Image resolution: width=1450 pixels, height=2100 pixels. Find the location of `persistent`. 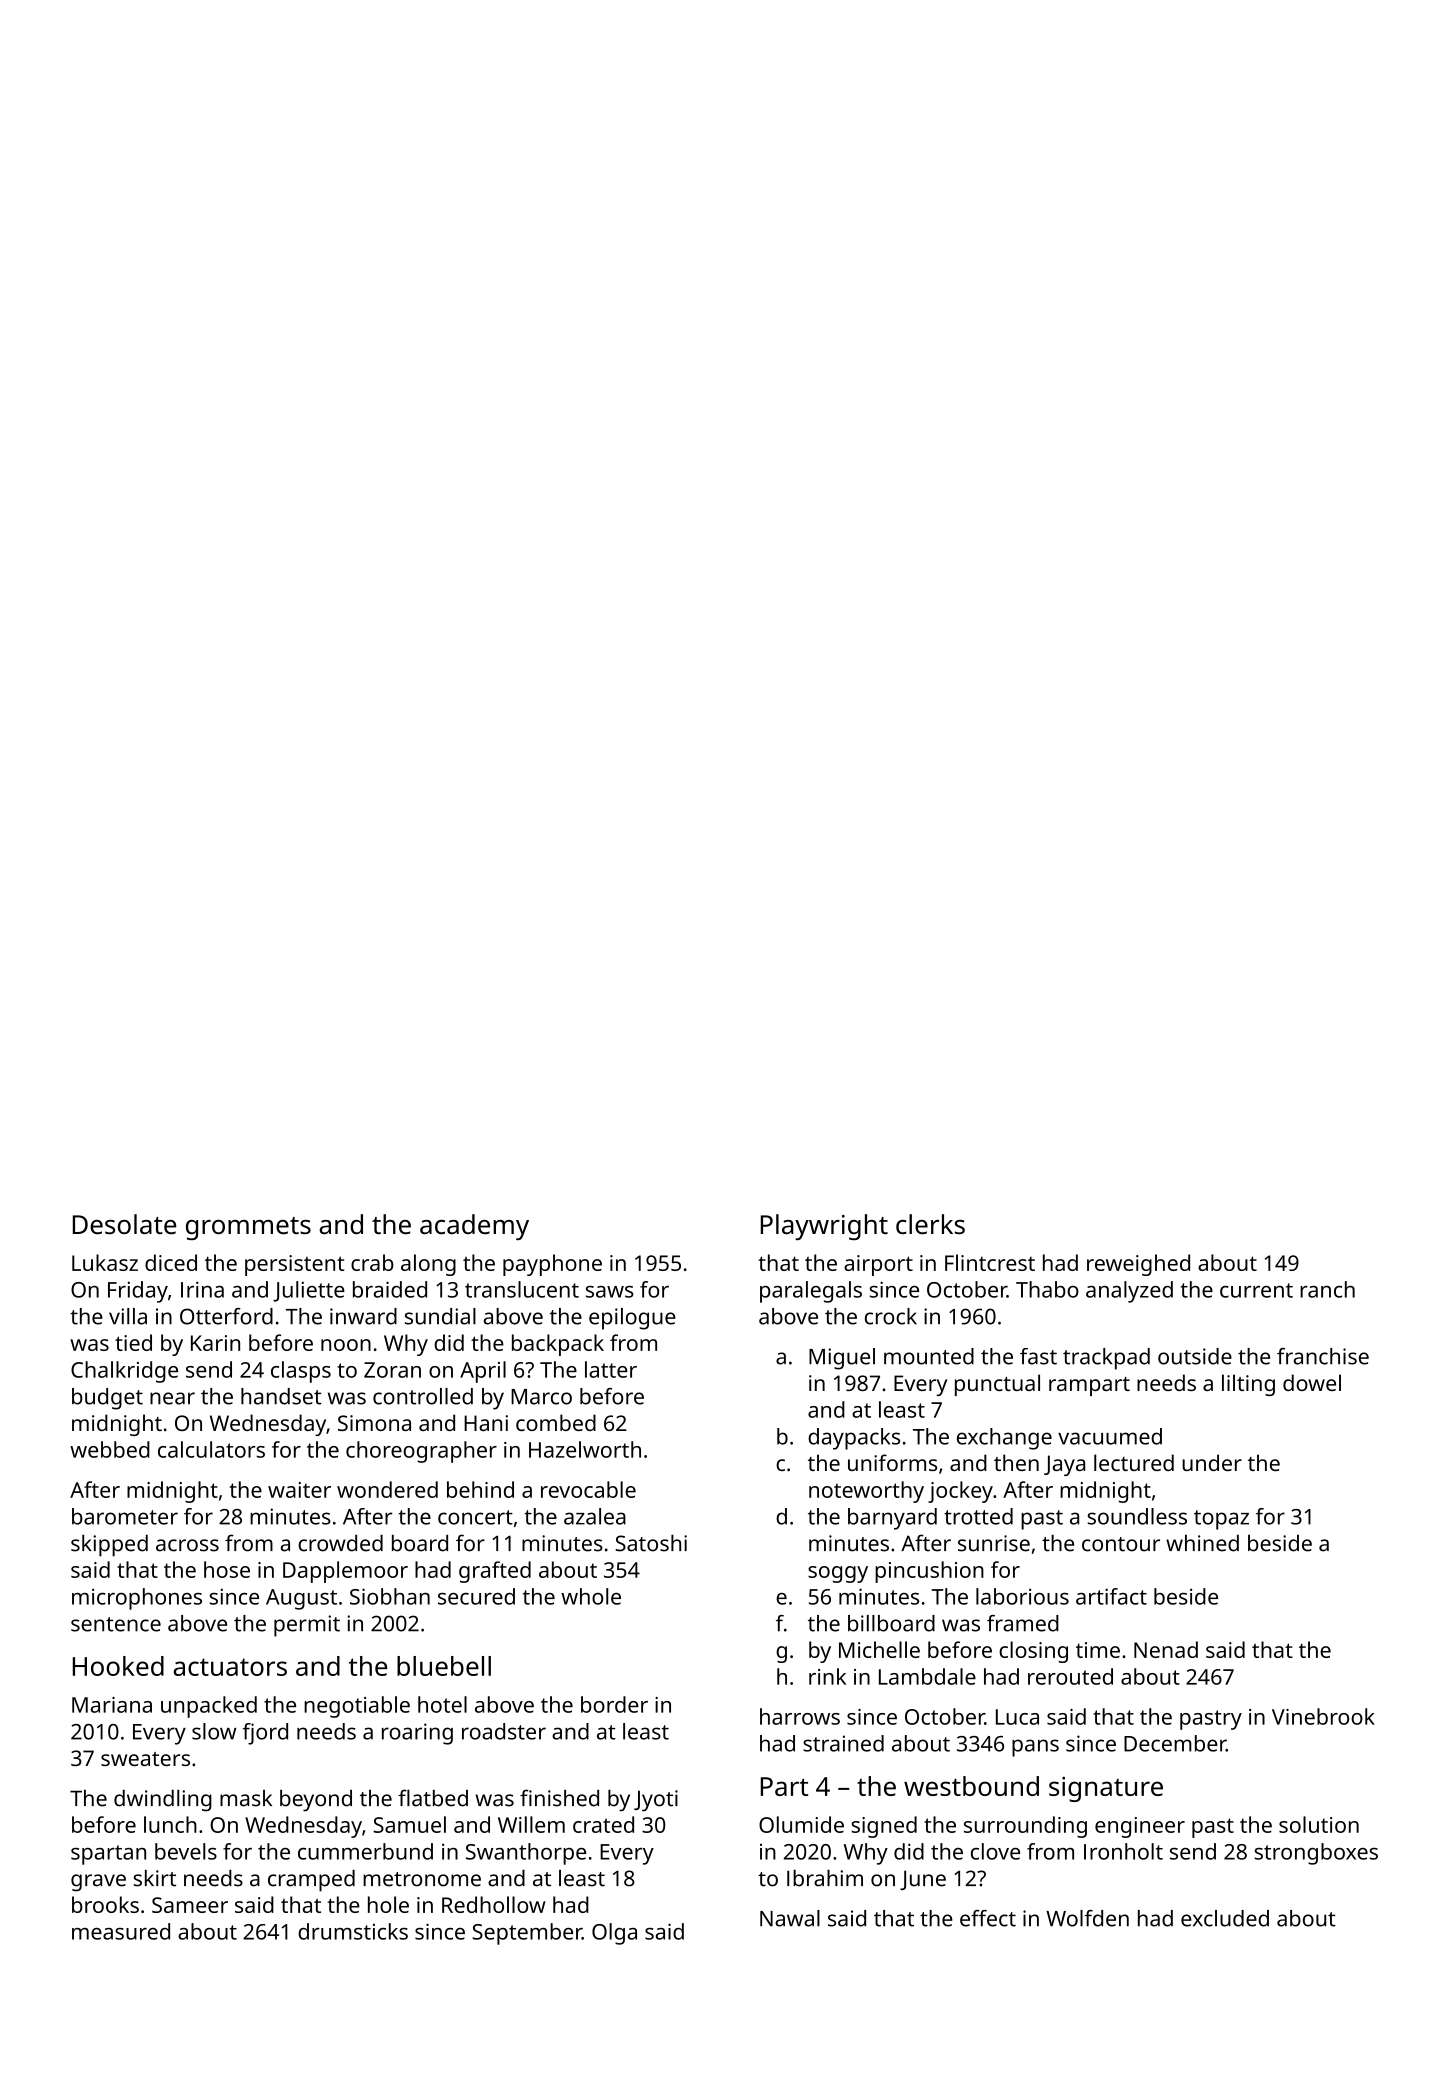

persistent is located at coordinates (294, 1265).
